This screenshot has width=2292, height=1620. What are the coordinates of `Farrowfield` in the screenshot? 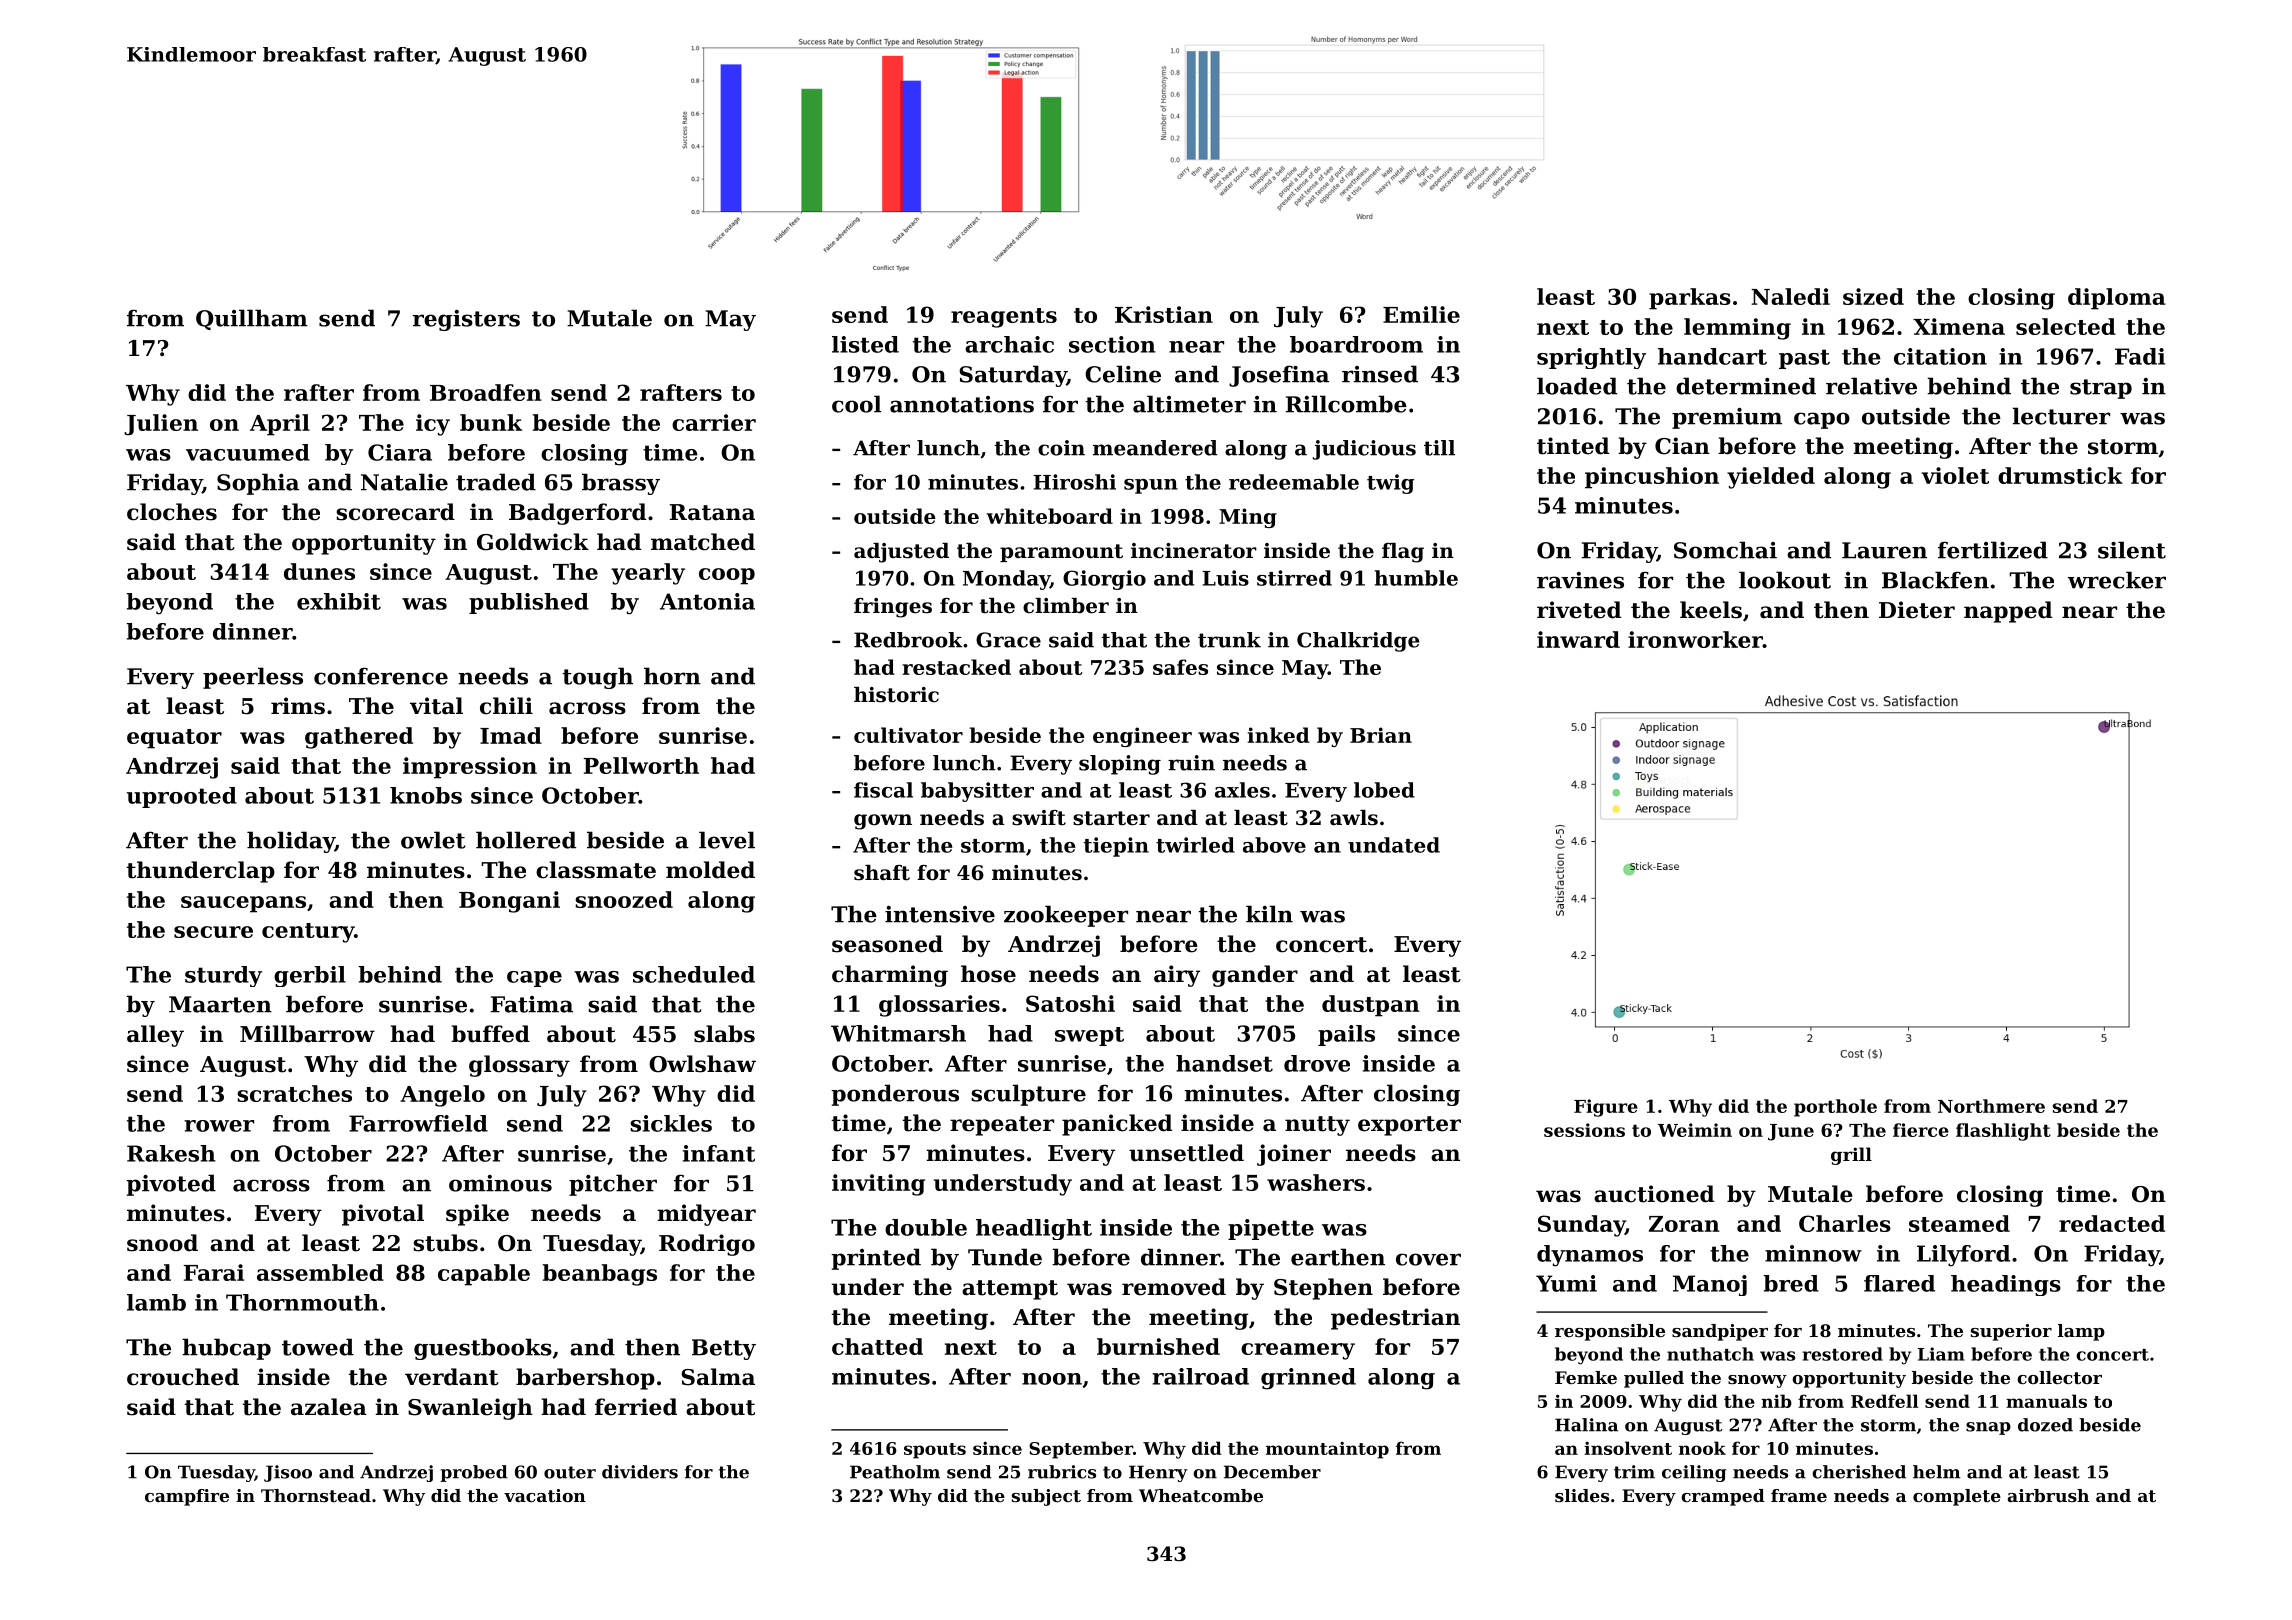 It's located at (418, 1123).
